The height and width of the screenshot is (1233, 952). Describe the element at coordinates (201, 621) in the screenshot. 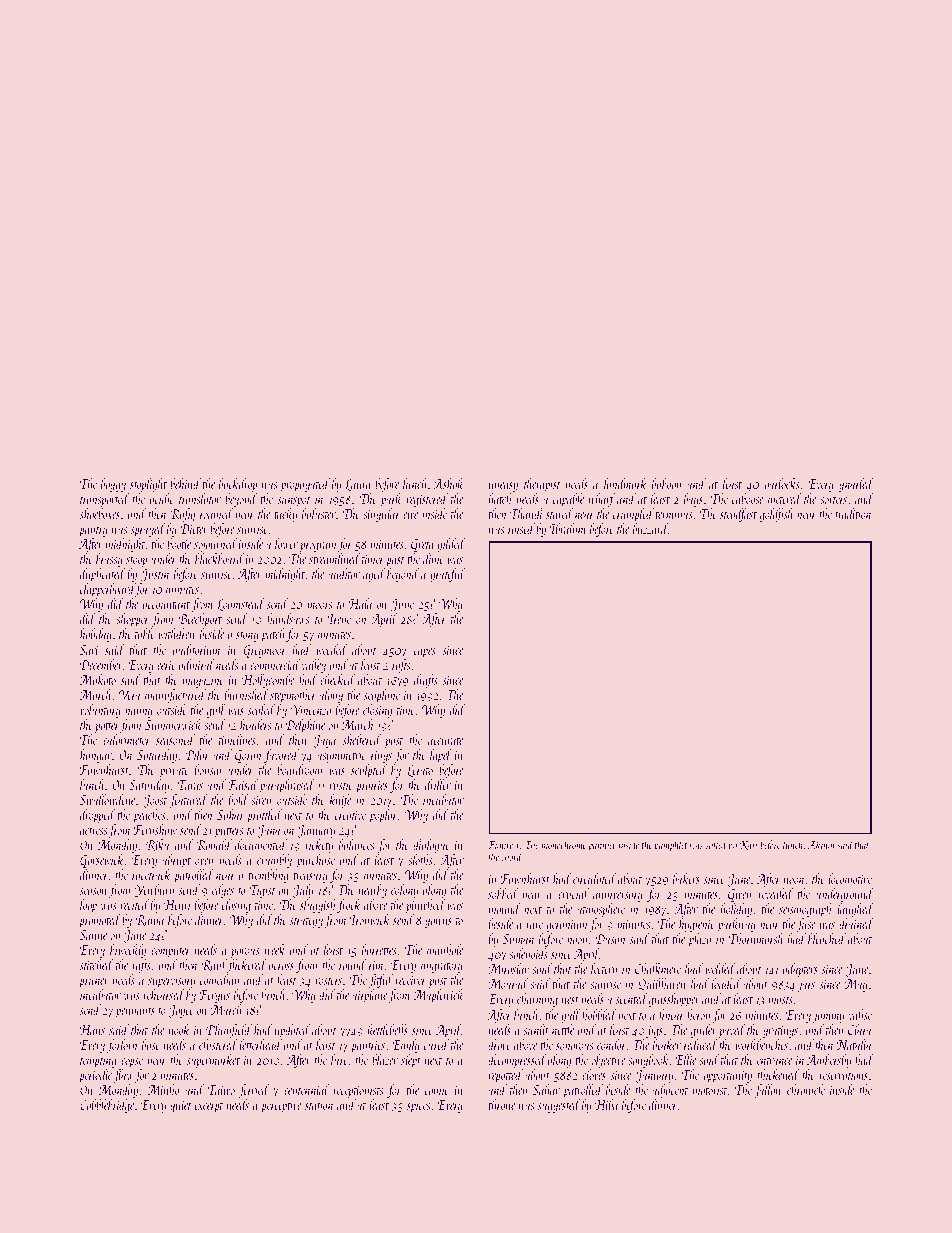

I see `Beechport` at that location.
